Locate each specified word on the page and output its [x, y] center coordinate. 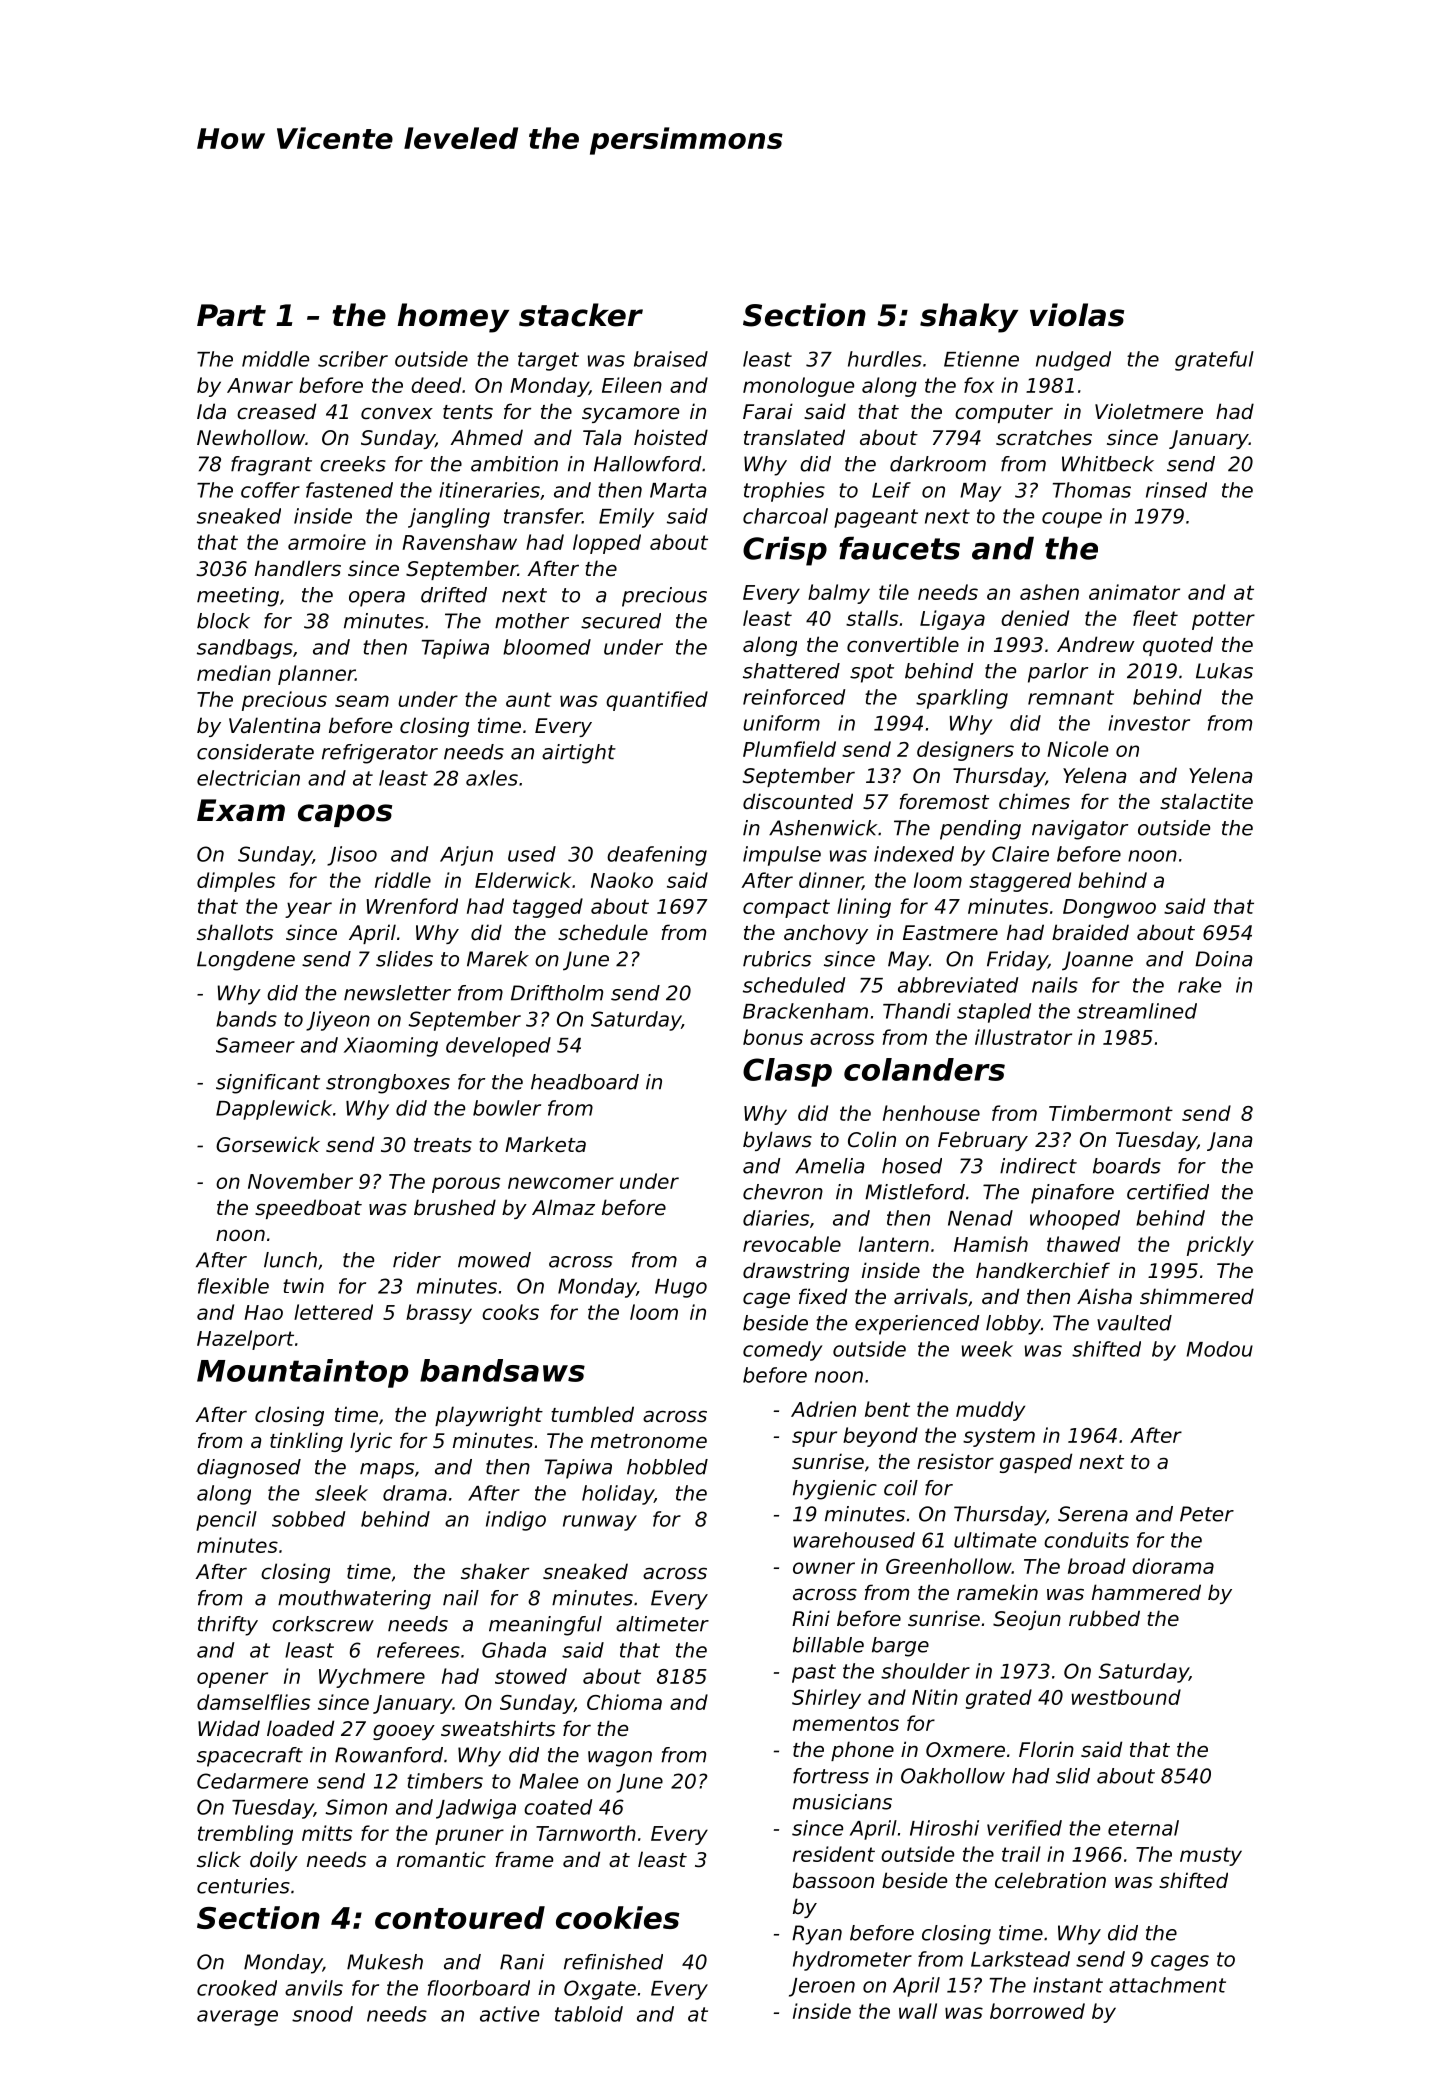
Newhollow [251, 437]
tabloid [589, 2014]
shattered [791, 671]
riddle [403, 880]
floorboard [479, 1988]
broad [1096, 1566]
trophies [784, 492]
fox [979, 385]
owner [824, 1568]
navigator [1080, 830]
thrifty [228, 1626]
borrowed [1037, 2011]
